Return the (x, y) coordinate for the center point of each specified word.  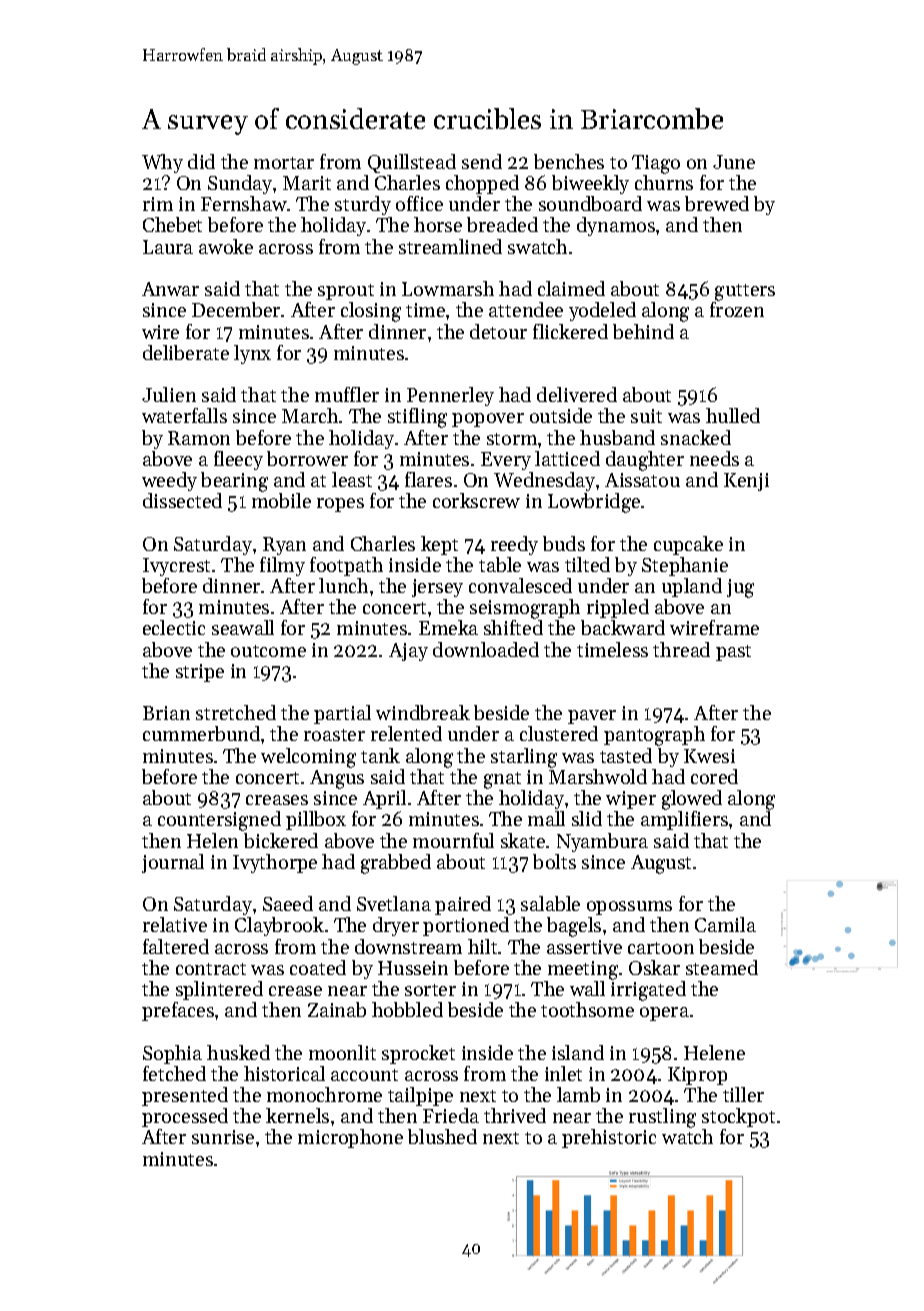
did (201, 161)
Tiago (656, 164)
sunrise (223, 1137)
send (482, 161)
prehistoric (609, 1138)
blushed (442, 1136)
